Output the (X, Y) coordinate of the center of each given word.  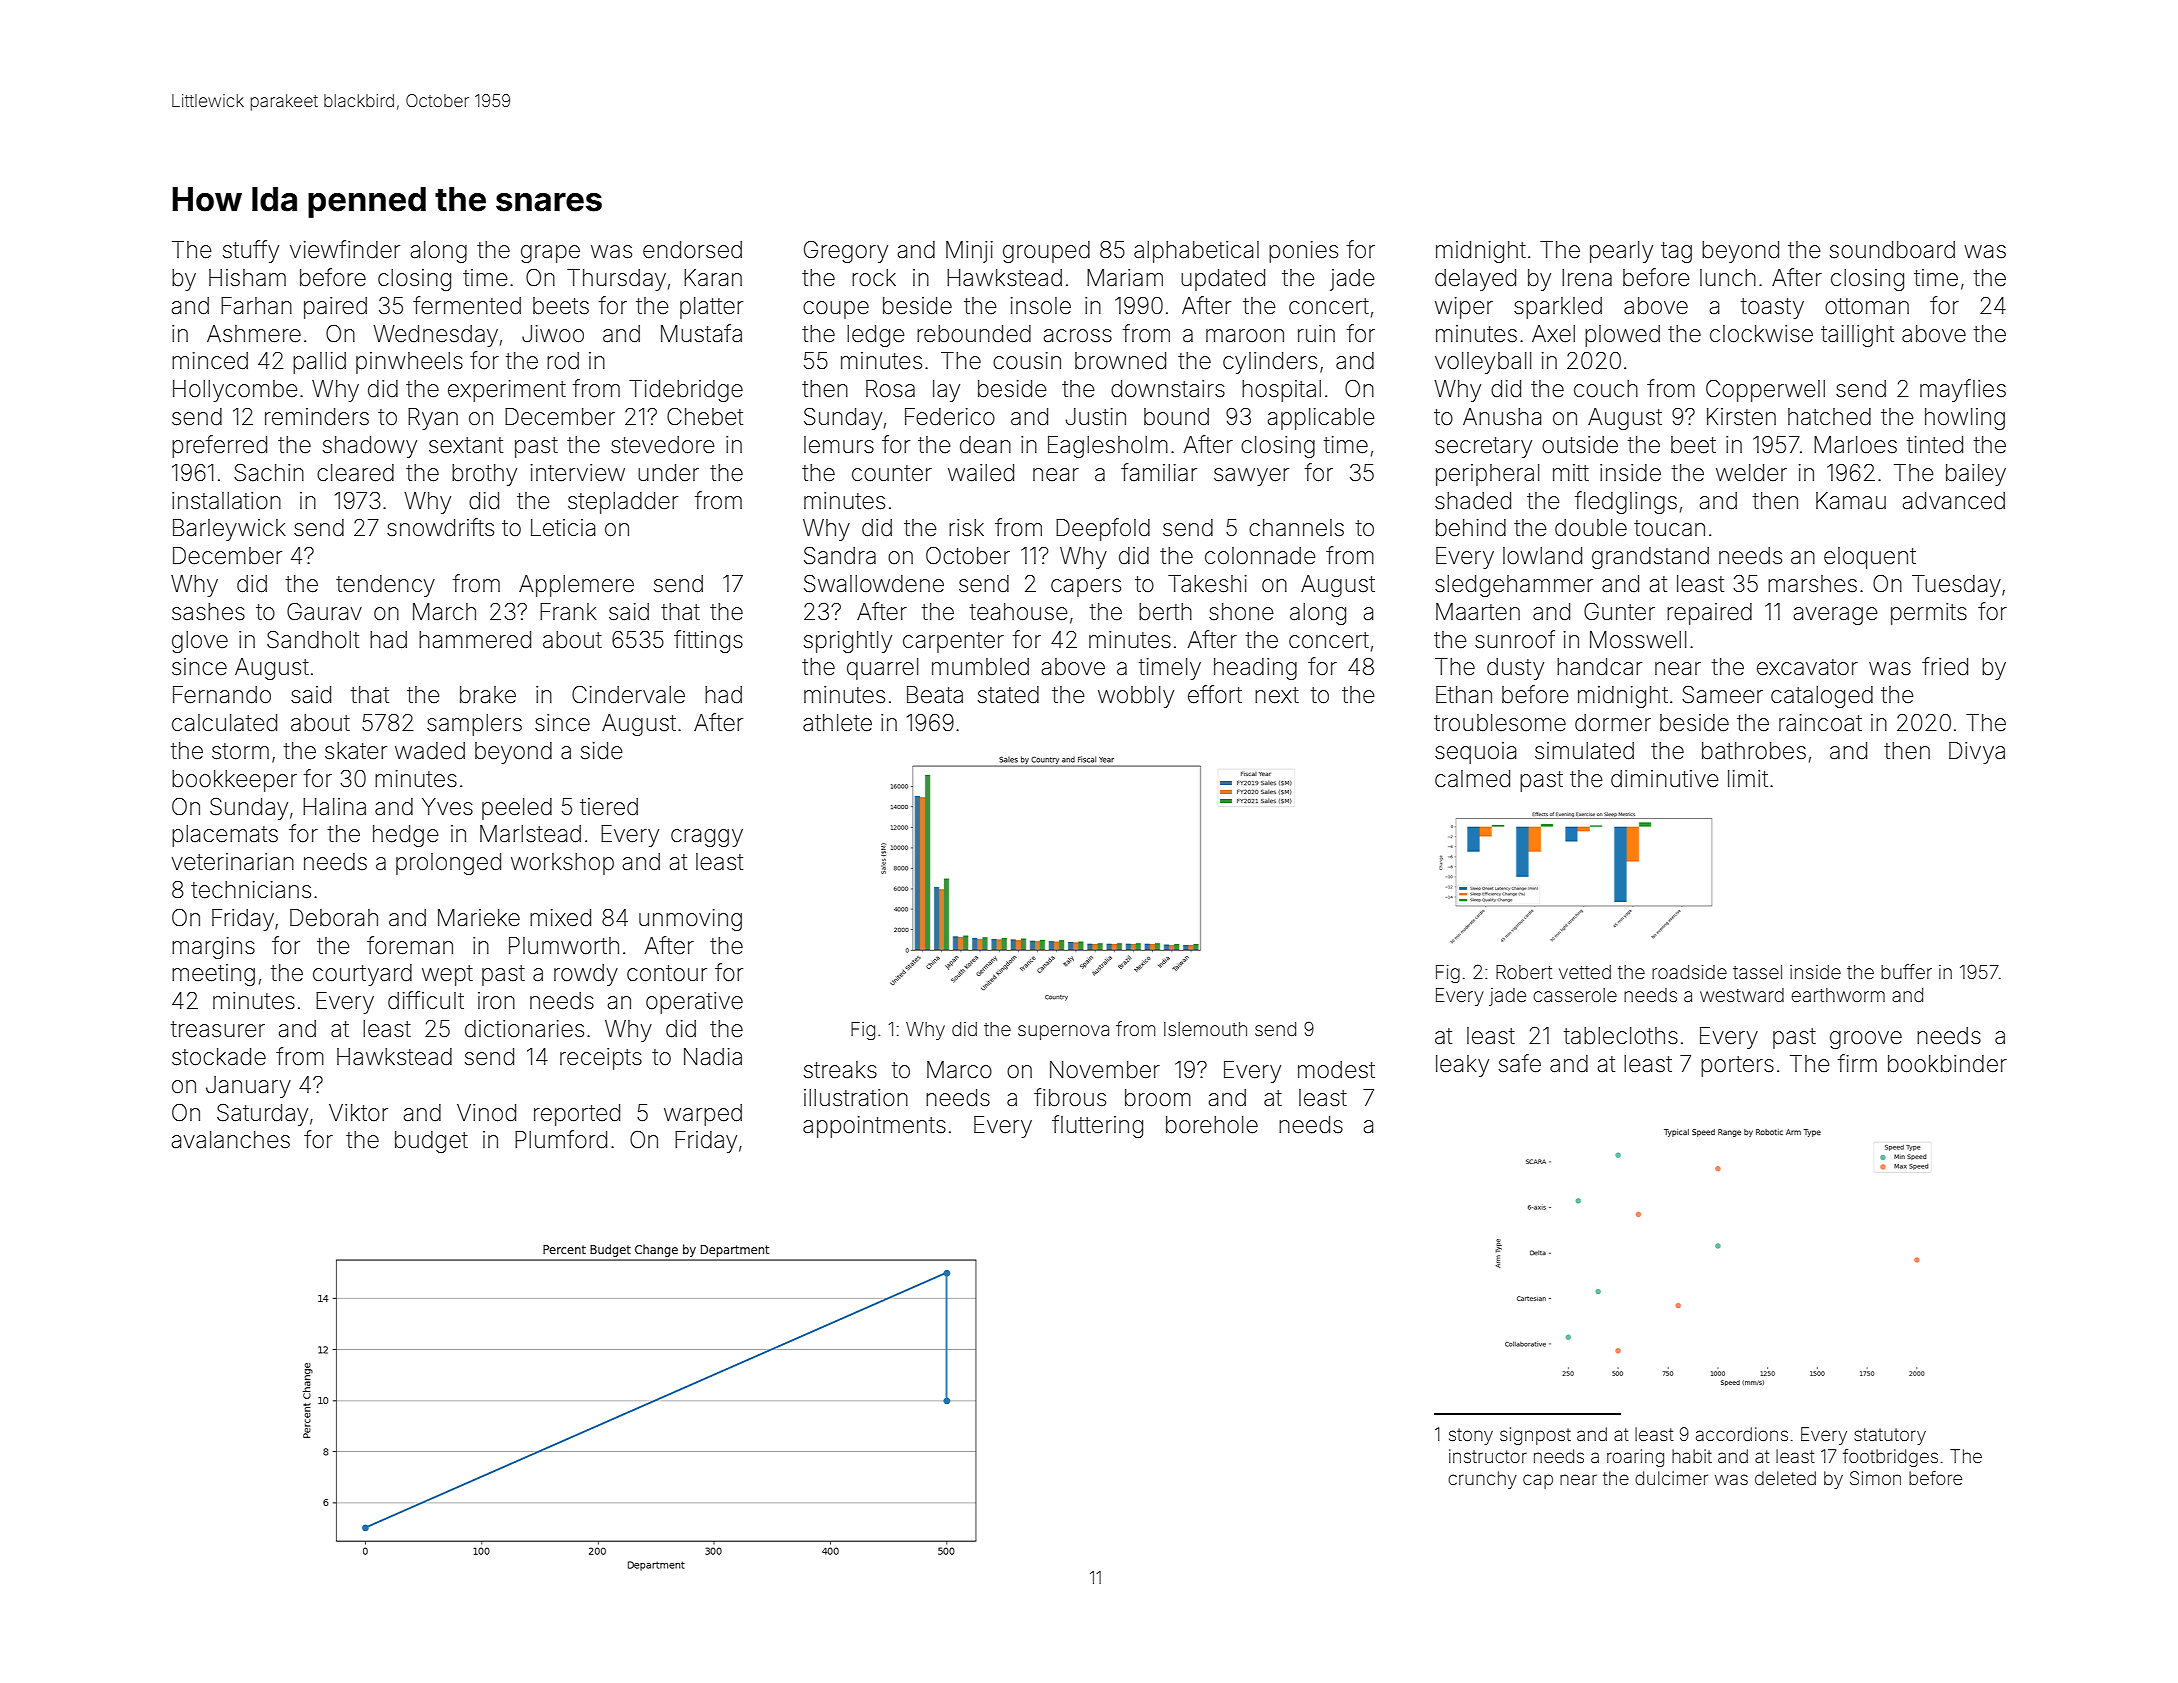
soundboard (1892, 250)
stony (1471, 1436)
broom (1158, 1098)
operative (694, 1003)
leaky (1462, 1066)
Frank (568, 612)
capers (1086, 588)
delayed (1475, 280)
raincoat (1820, 723)
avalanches (231, 1140)
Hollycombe (235, 391)
